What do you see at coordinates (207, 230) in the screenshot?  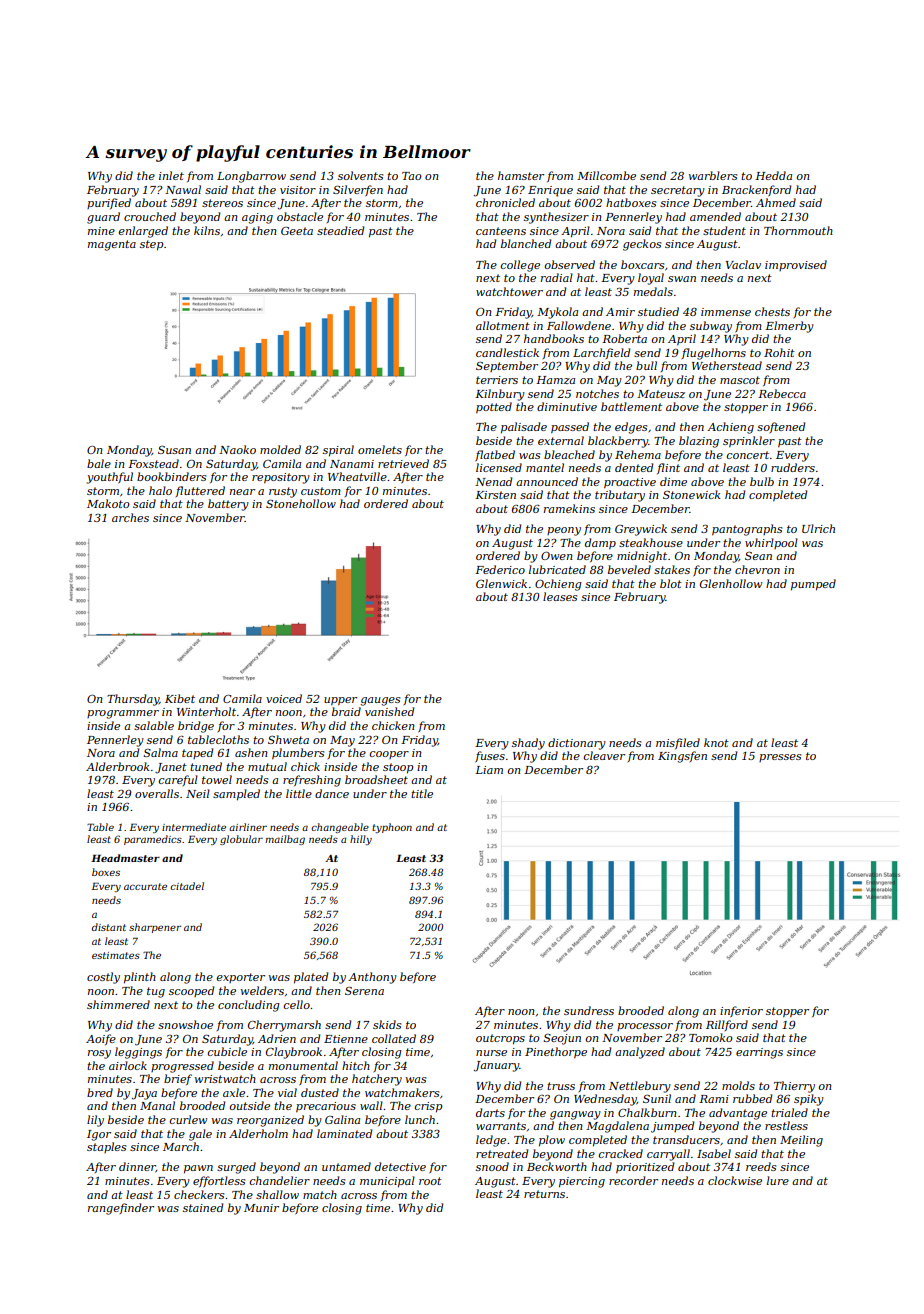 I see `kilns` at bounding box center [207, 230].
